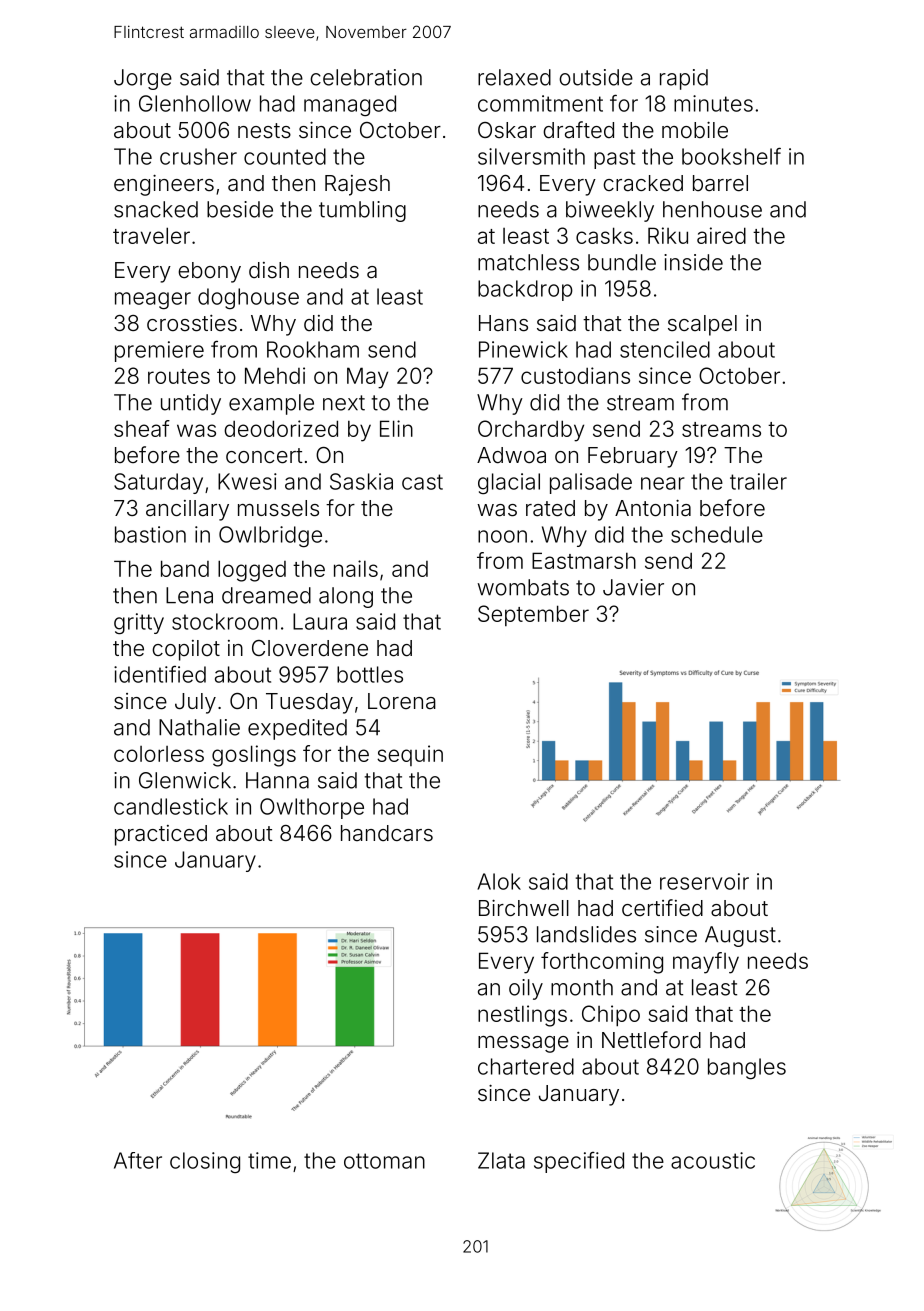  I want to click on After, so click(138, 1160).
